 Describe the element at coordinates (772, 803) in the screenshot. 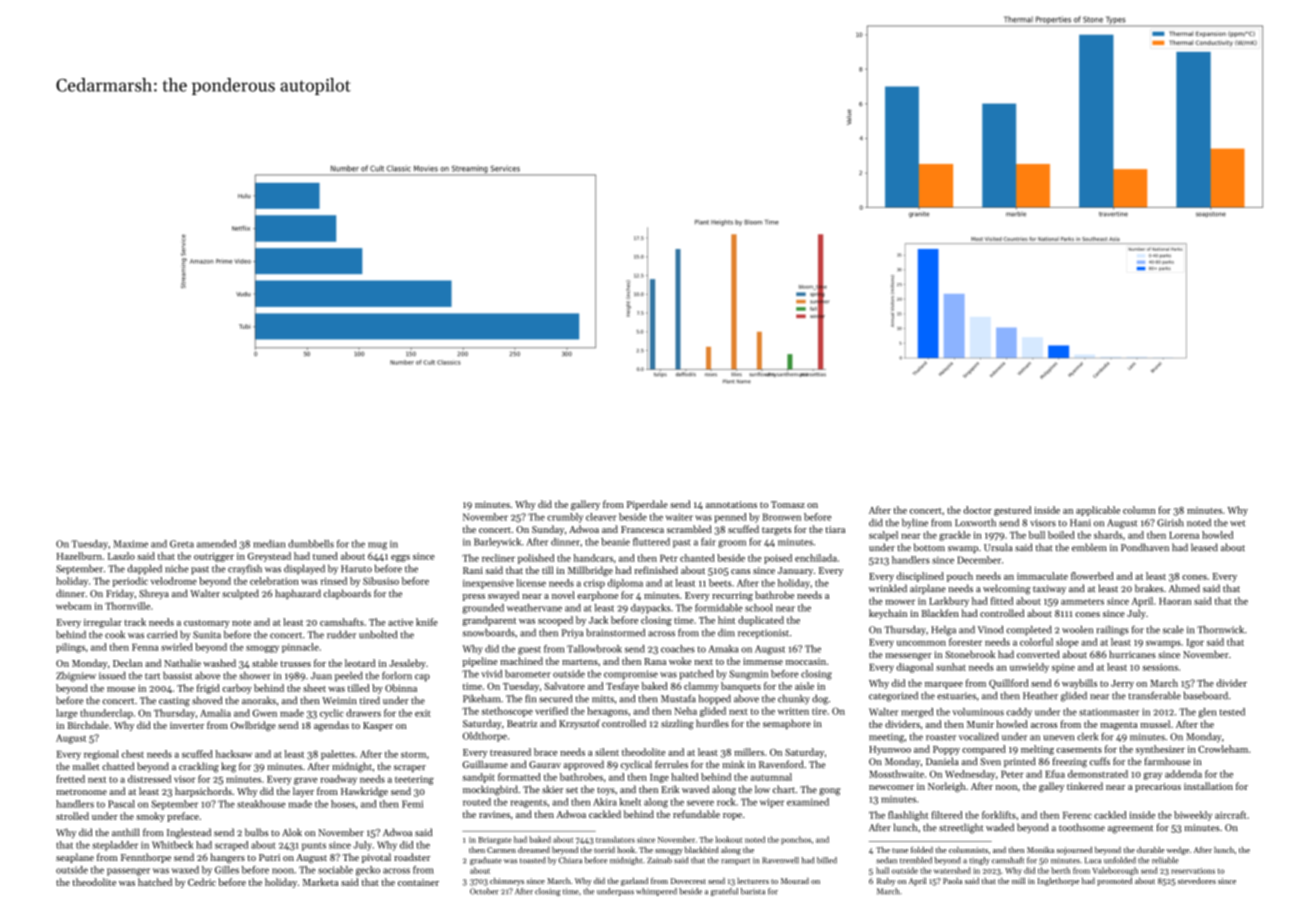

I see `wiper` at that location.
